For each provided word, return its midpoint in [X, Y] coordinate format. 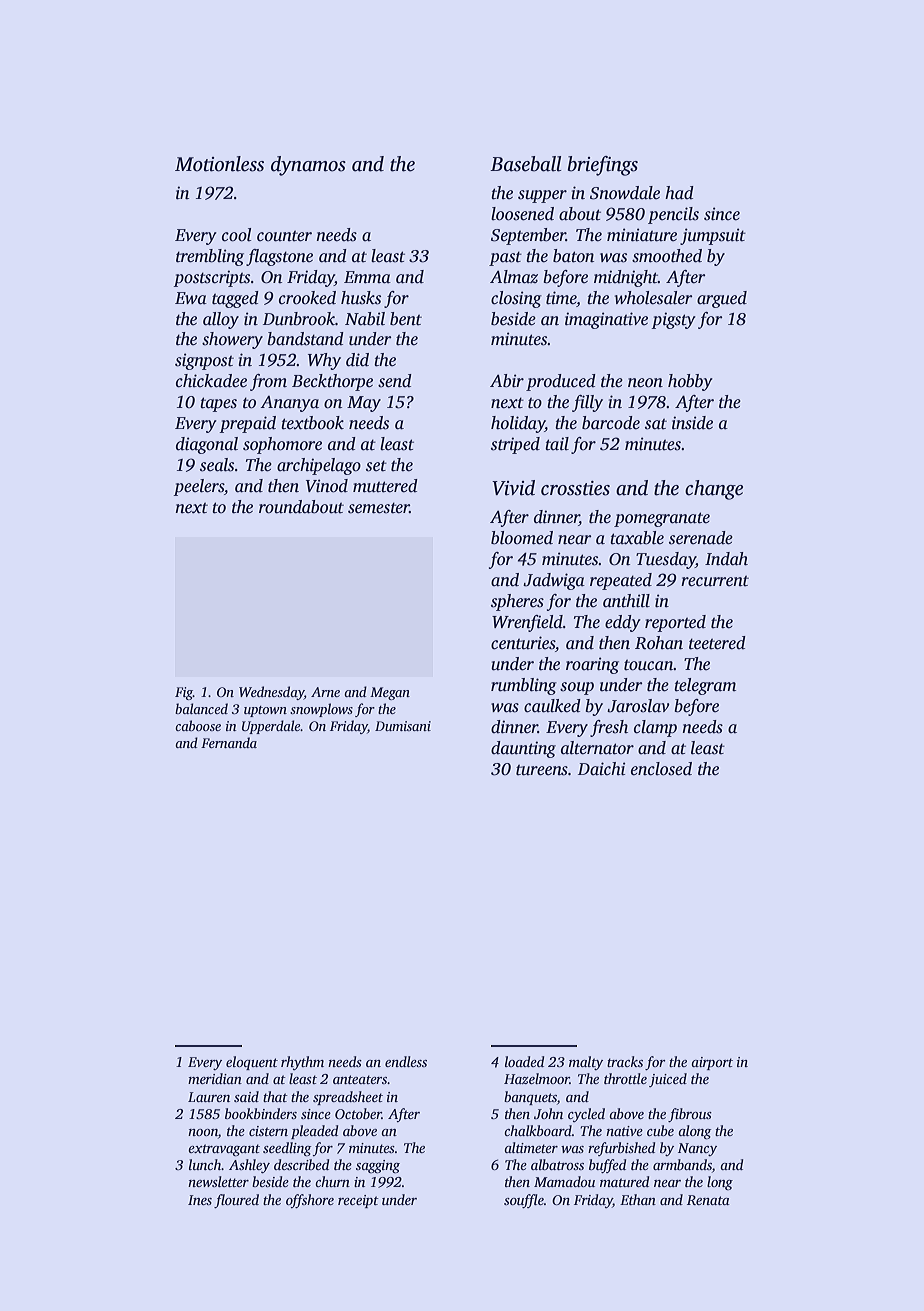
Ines [200, 1200]
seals [217, 465]
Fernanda [229, 742]
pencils [673, 215]
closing [516, 299]
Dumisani [403, 726]
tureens [542, 770]
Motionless [219, 164]
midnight [626, 278]
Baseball [526, 164]
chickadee [211, 381]
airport [712, 1063]
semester [379, 508]
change [714, 490]
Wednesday [271, 693]
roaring [592, 665]
